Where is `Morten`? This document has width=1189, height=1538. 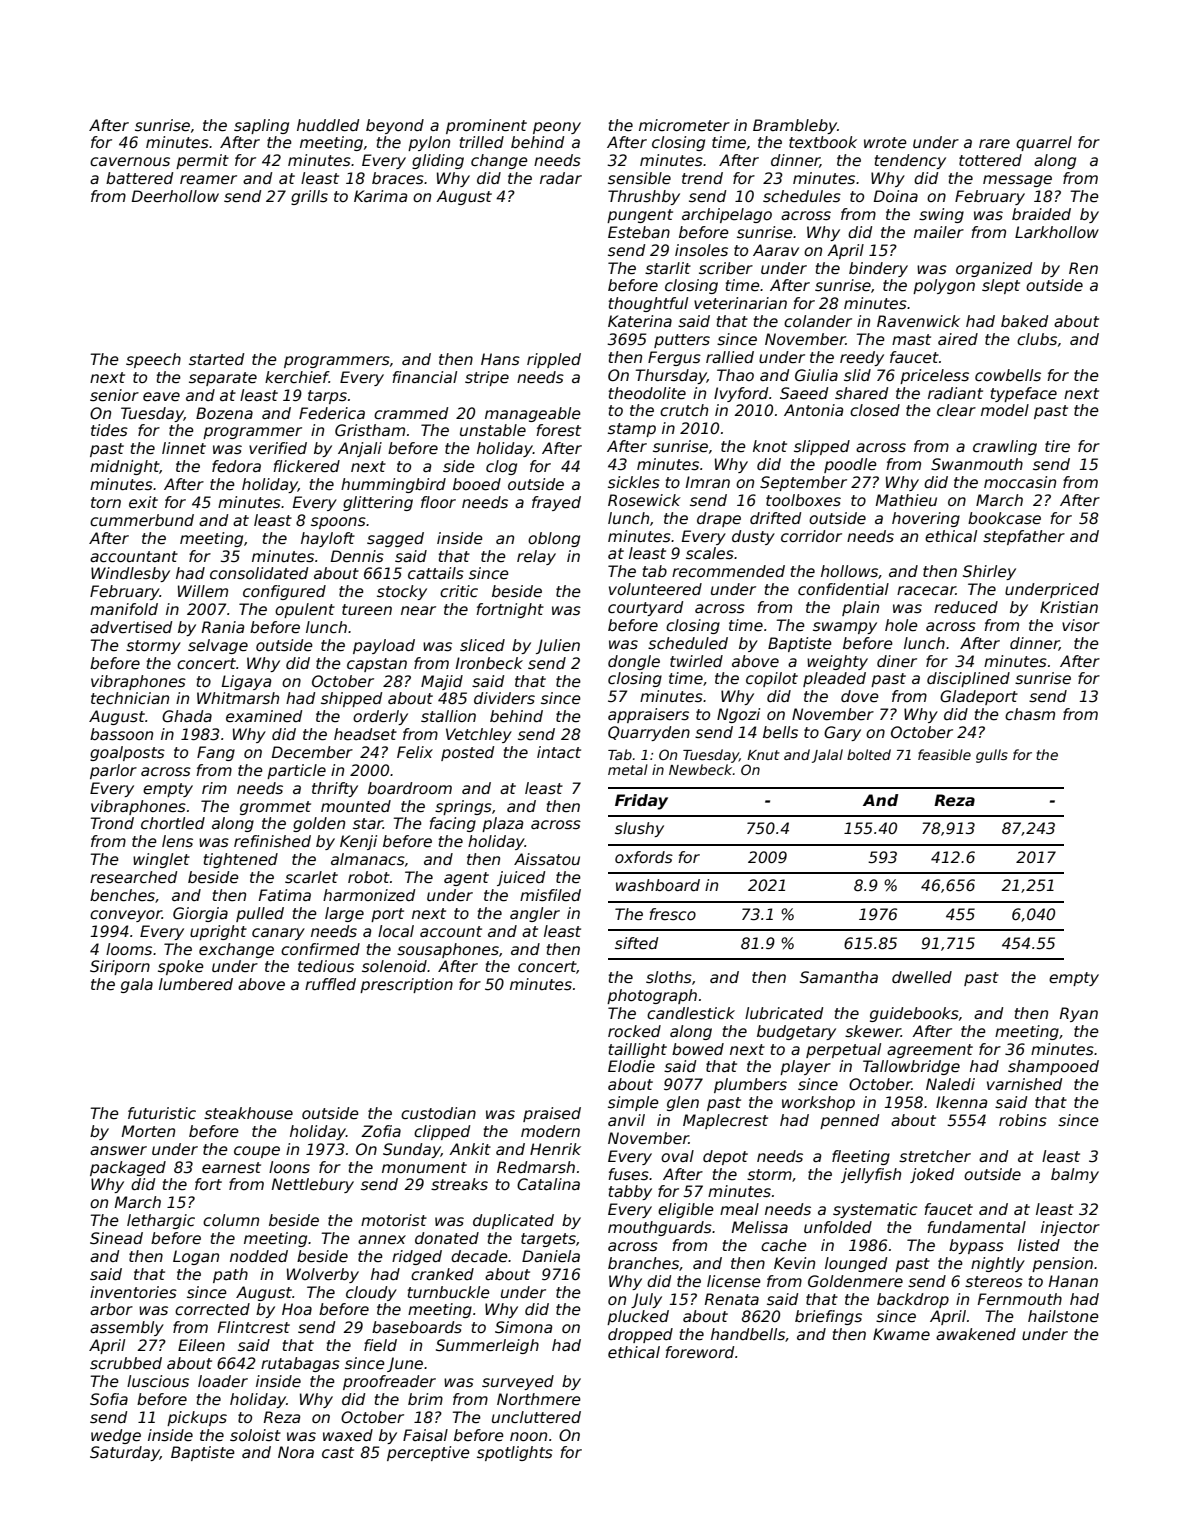 Morten is located at coordinates (148, 1131).
